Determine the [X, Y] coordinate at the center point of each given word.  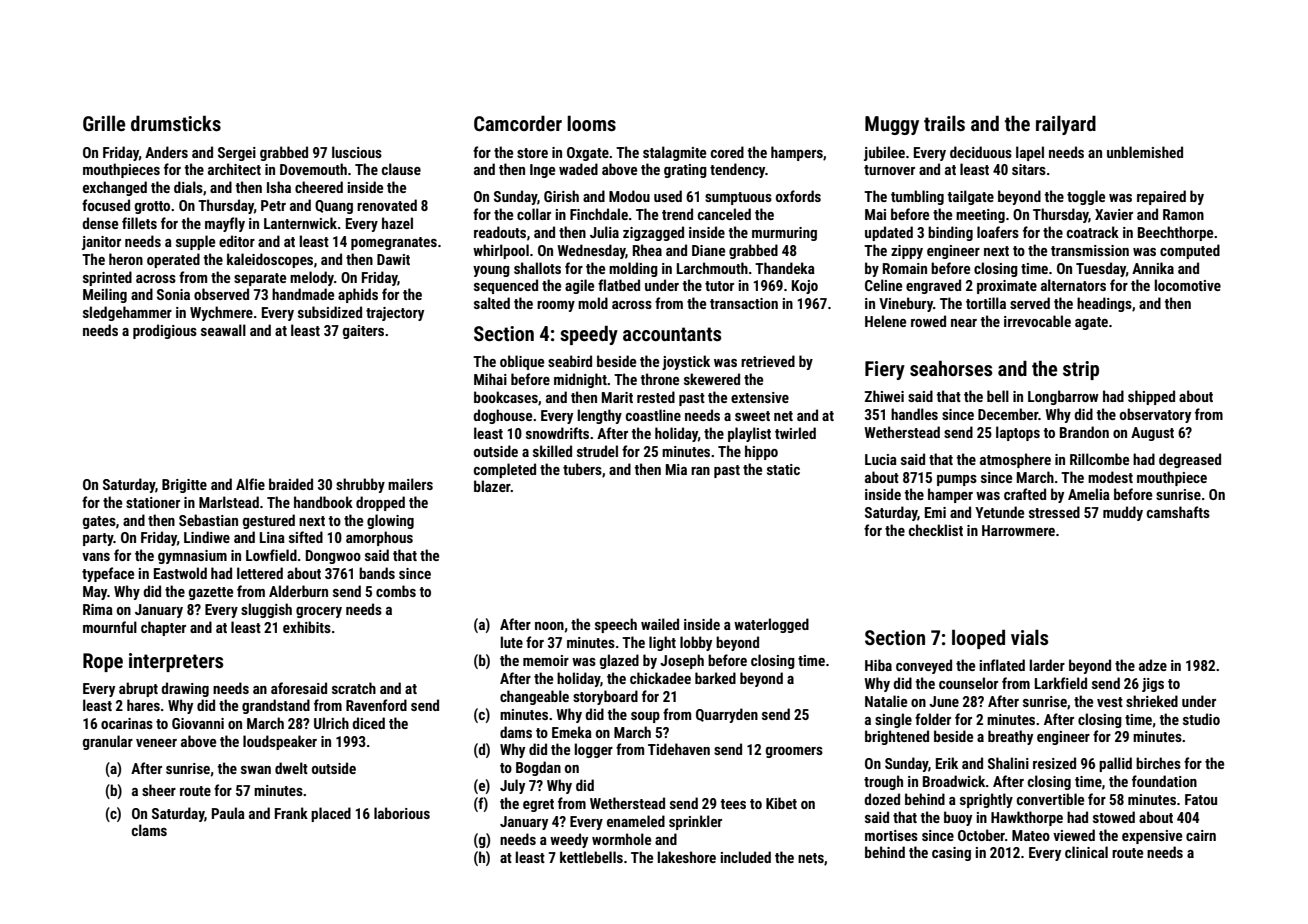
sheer [159, 790]
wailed [660, 624]
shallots [537, 268]
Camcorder [518, 123]
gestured [269, 521]
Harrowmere [1018, 530]
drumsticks [176, 123]
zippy [907, 252]
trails [944, 123]
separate [260, 279]
